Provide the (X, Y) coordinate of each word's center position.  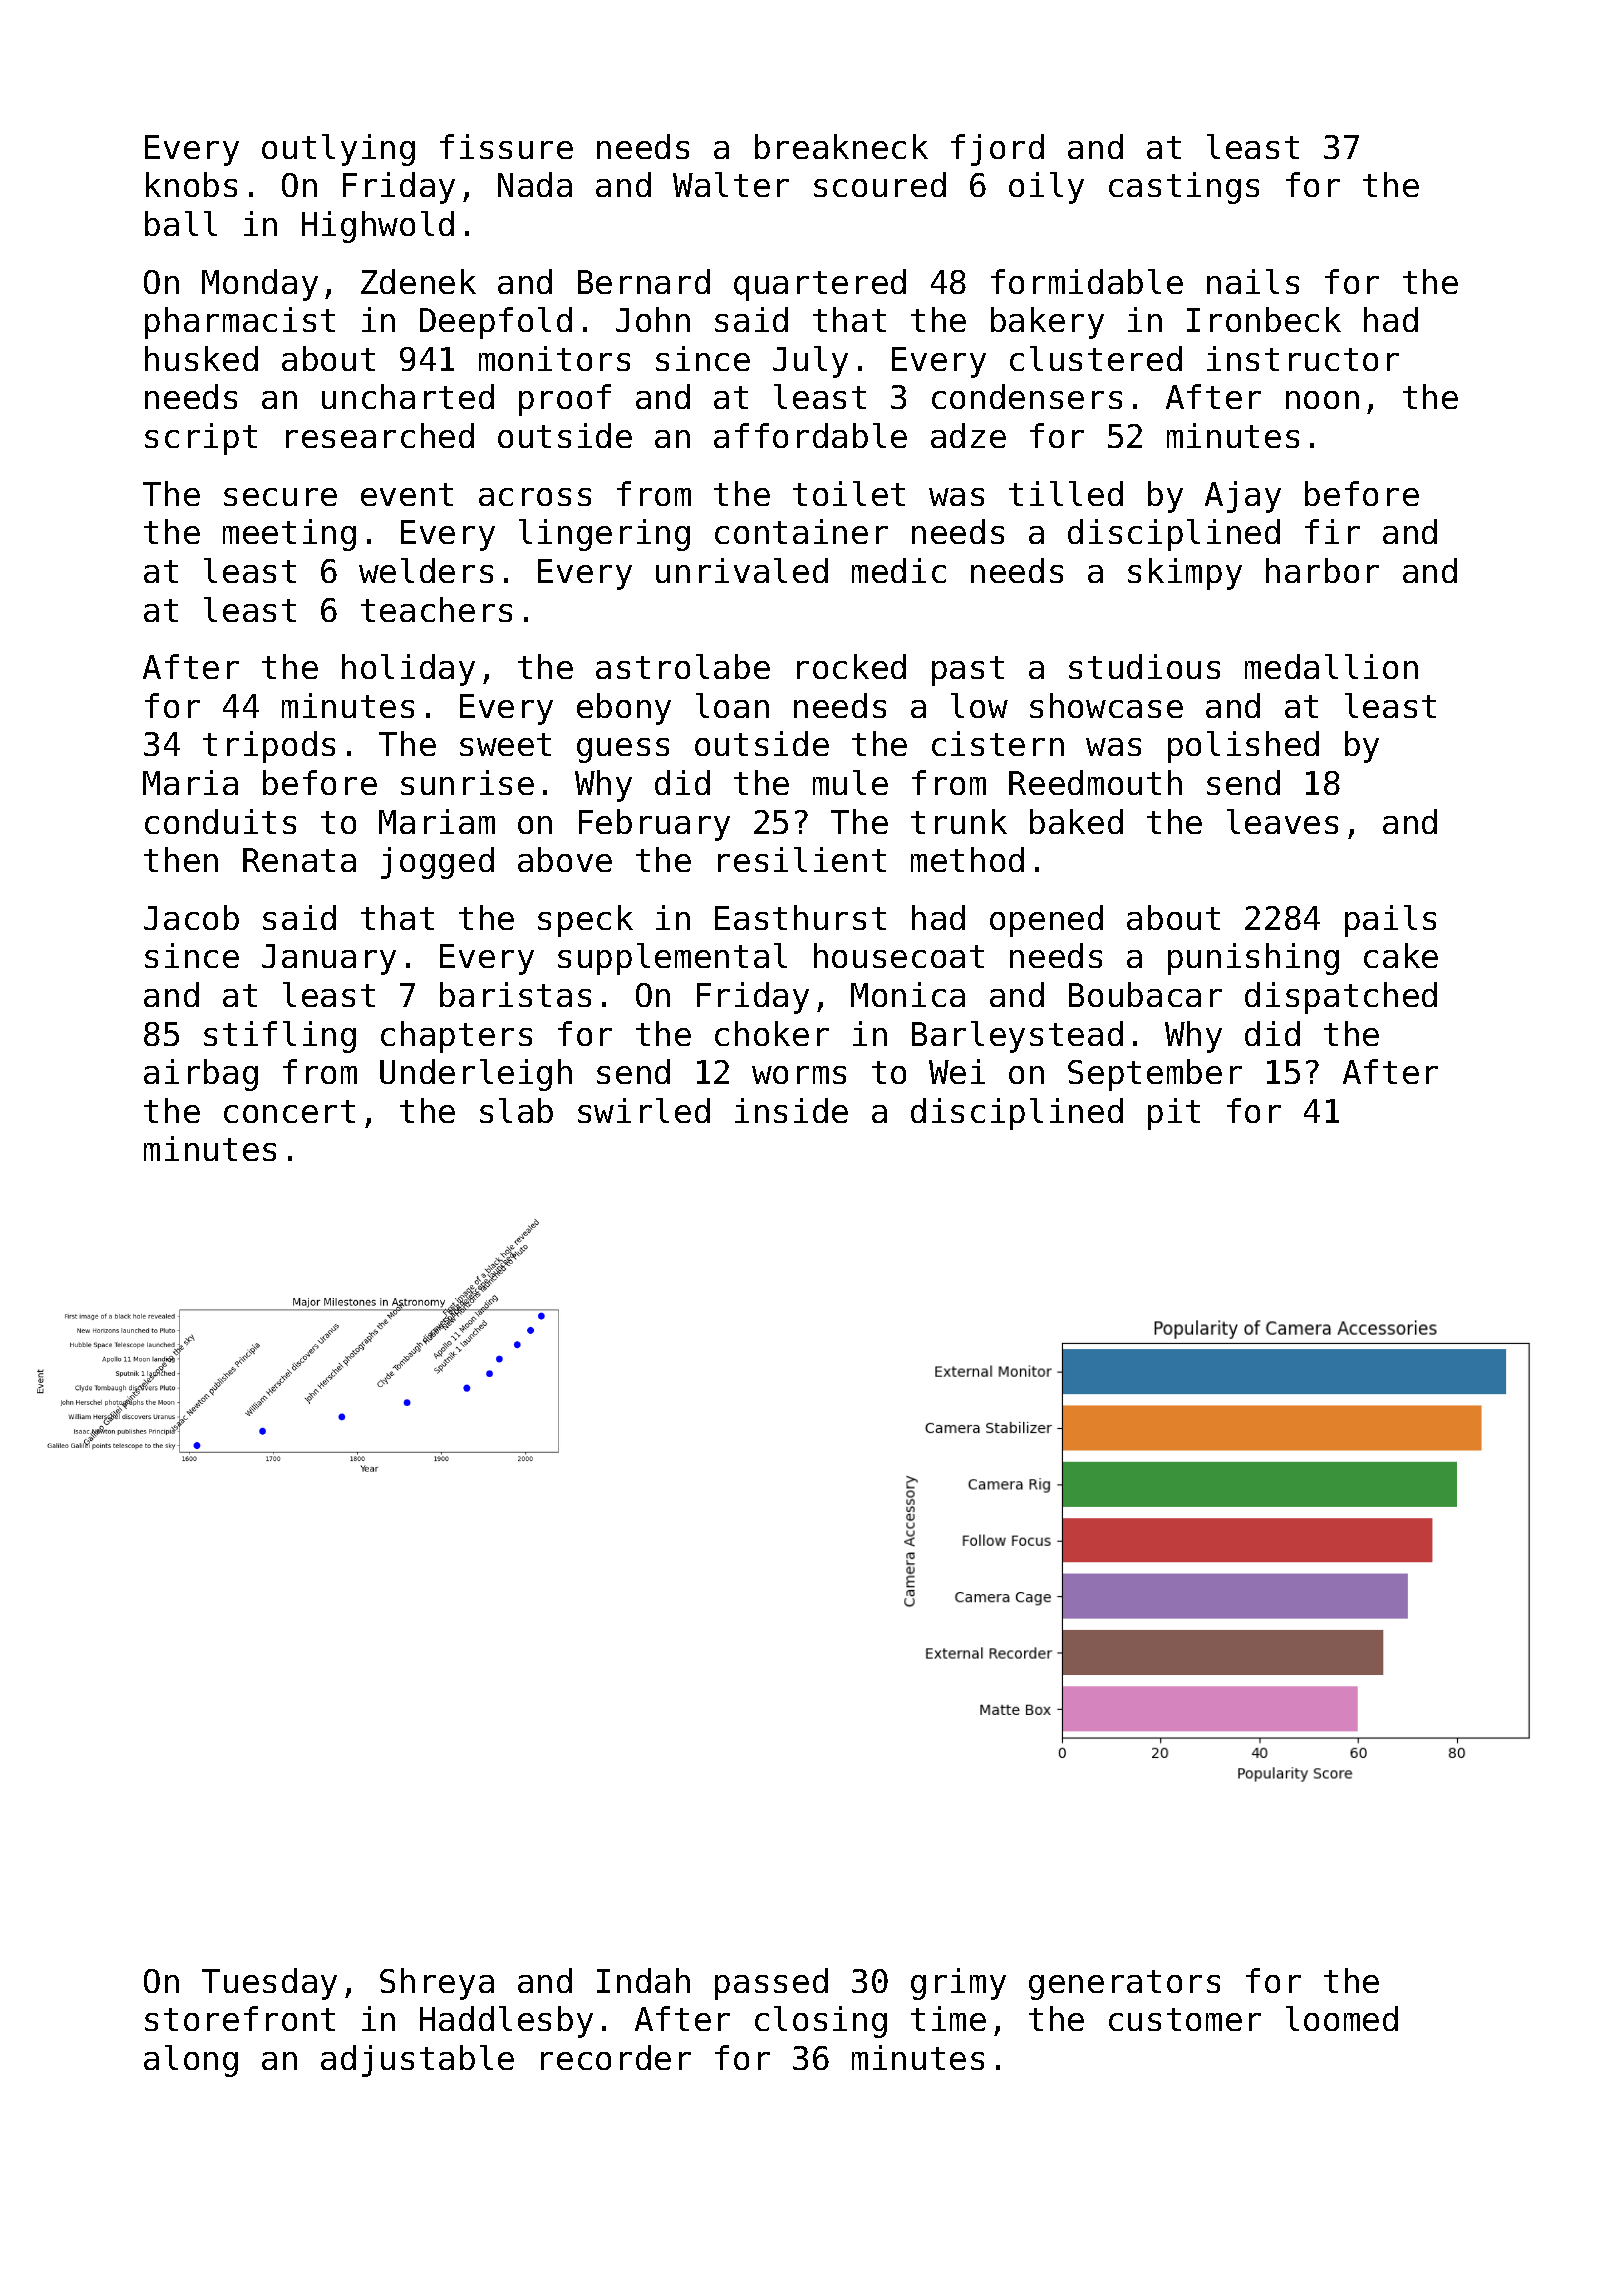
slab (516, 1110)
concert (289, 1111)
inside (791, 1110)
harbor (1322, 570)
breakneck (841, 146)
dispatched (1341, 998)
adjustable (417, 2061)
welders (426, 570)
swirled (644, 1110)
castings (1184, 188)
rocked (851, 666)
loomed (1342, 2018)
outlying (338, 150)
